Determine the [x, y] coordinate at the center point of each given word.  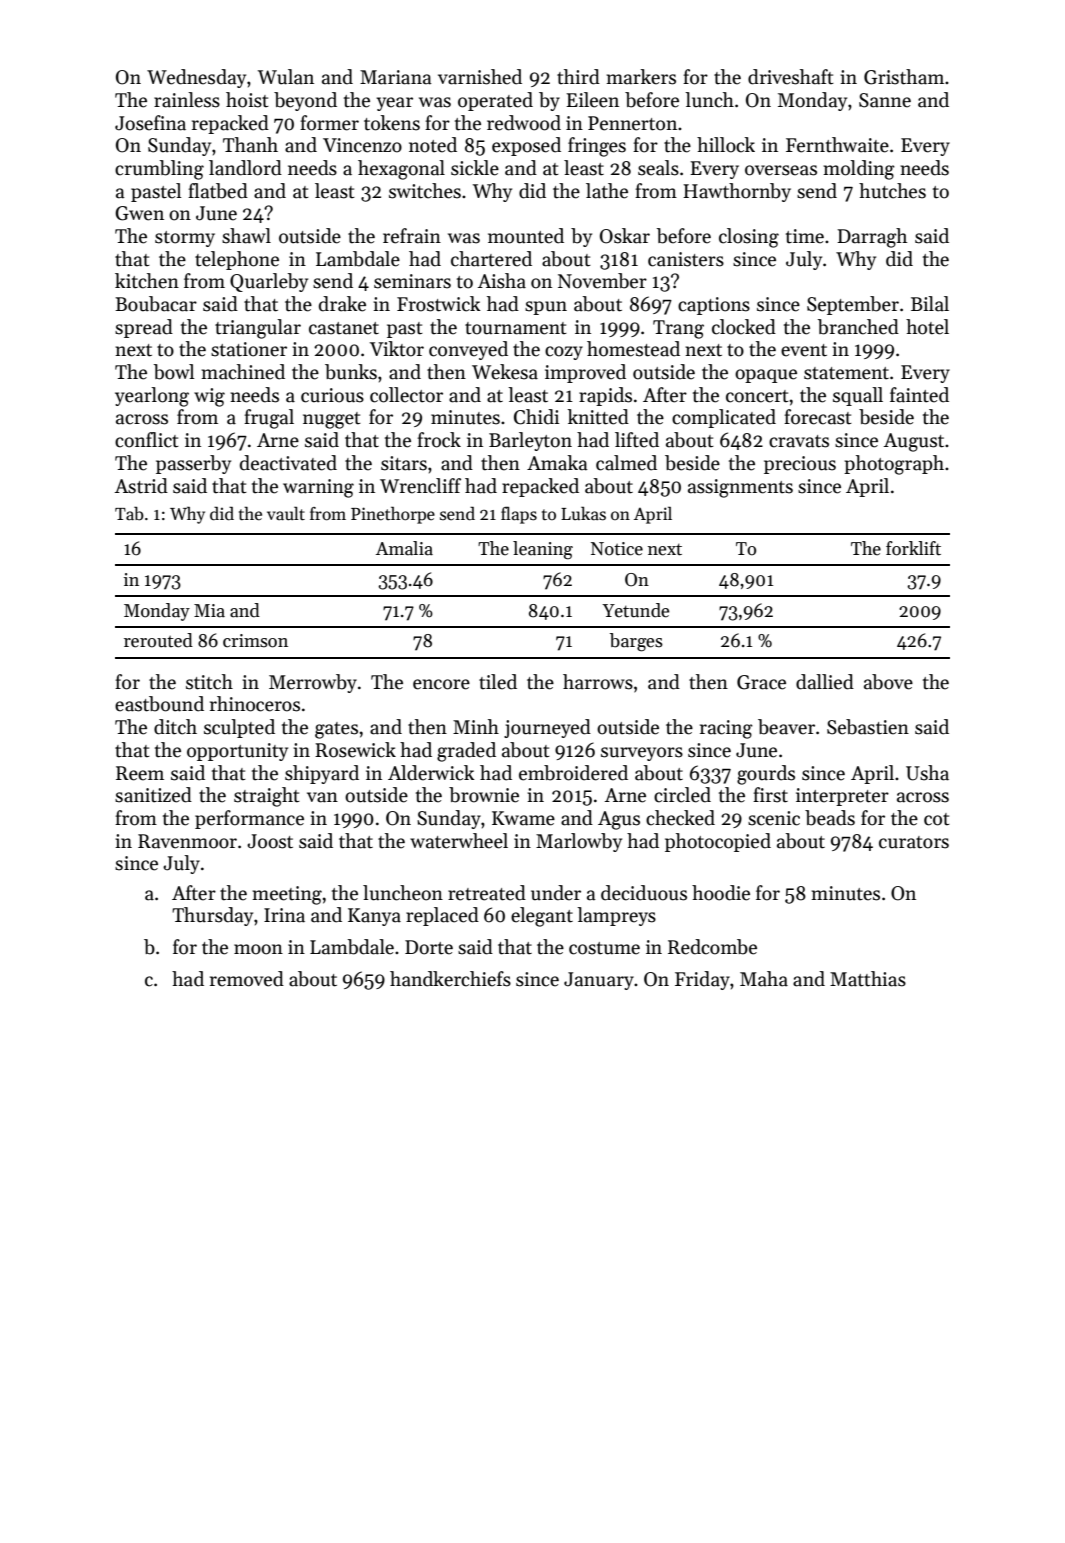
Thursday [212, 916]
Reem [140, 773]
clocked [744, 327]
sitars [404, 463]
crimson [255, 641]
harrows [598, 682]
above [888, 682]
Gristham [904, 77]
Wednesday [196, 78]
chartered [491, 259]
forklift [913, 548]
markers [641, 77]
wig [209, 397]
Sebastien [868, 727]
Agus [619, 820]
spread [144, 328]
